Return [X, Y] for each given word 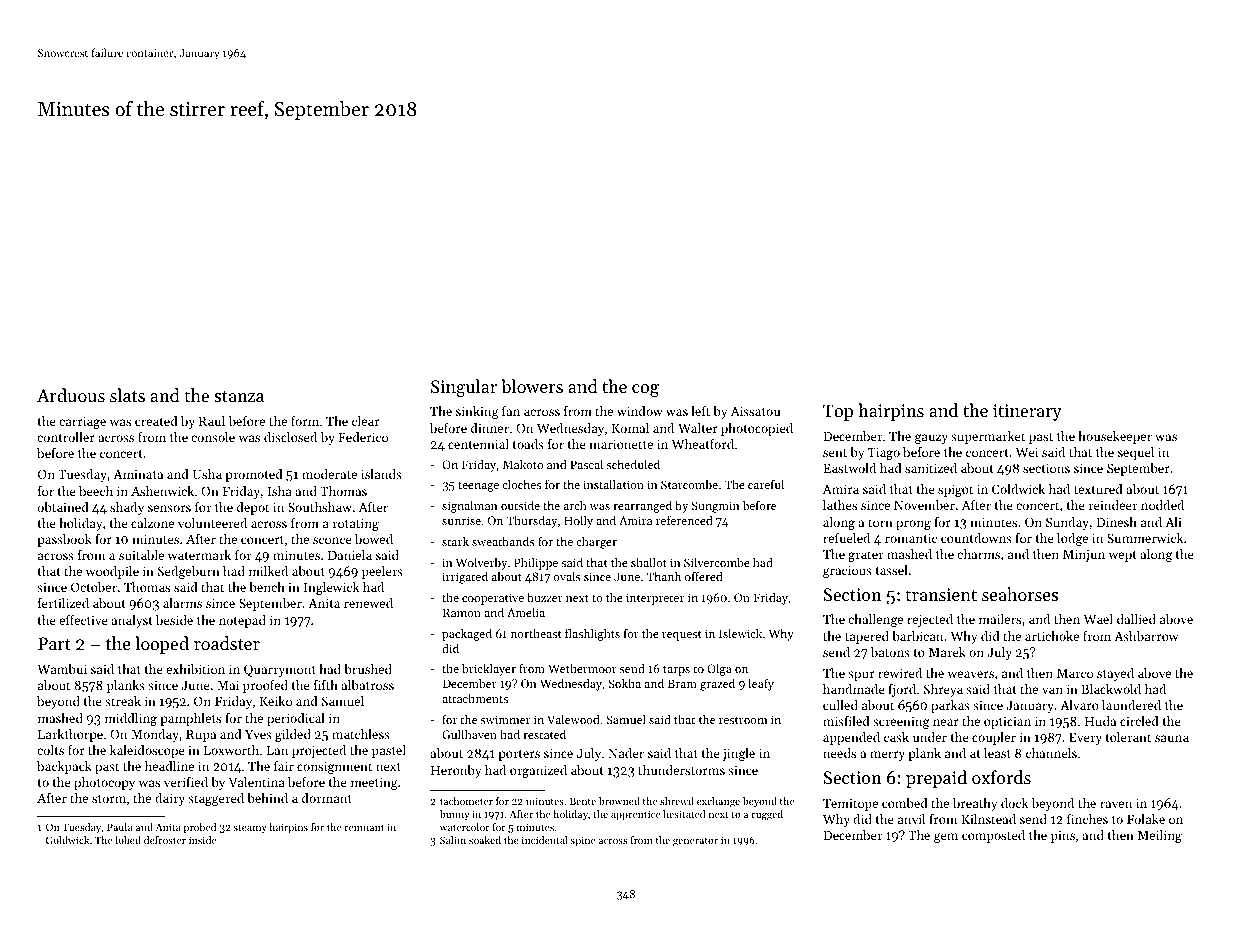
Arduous [71, 395]
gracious [847, 572]
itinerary [1027, 412]
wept [1122, 556]
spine [583, 841]
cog [645, 390]
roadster [227, 643]
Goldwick [67, 840]
